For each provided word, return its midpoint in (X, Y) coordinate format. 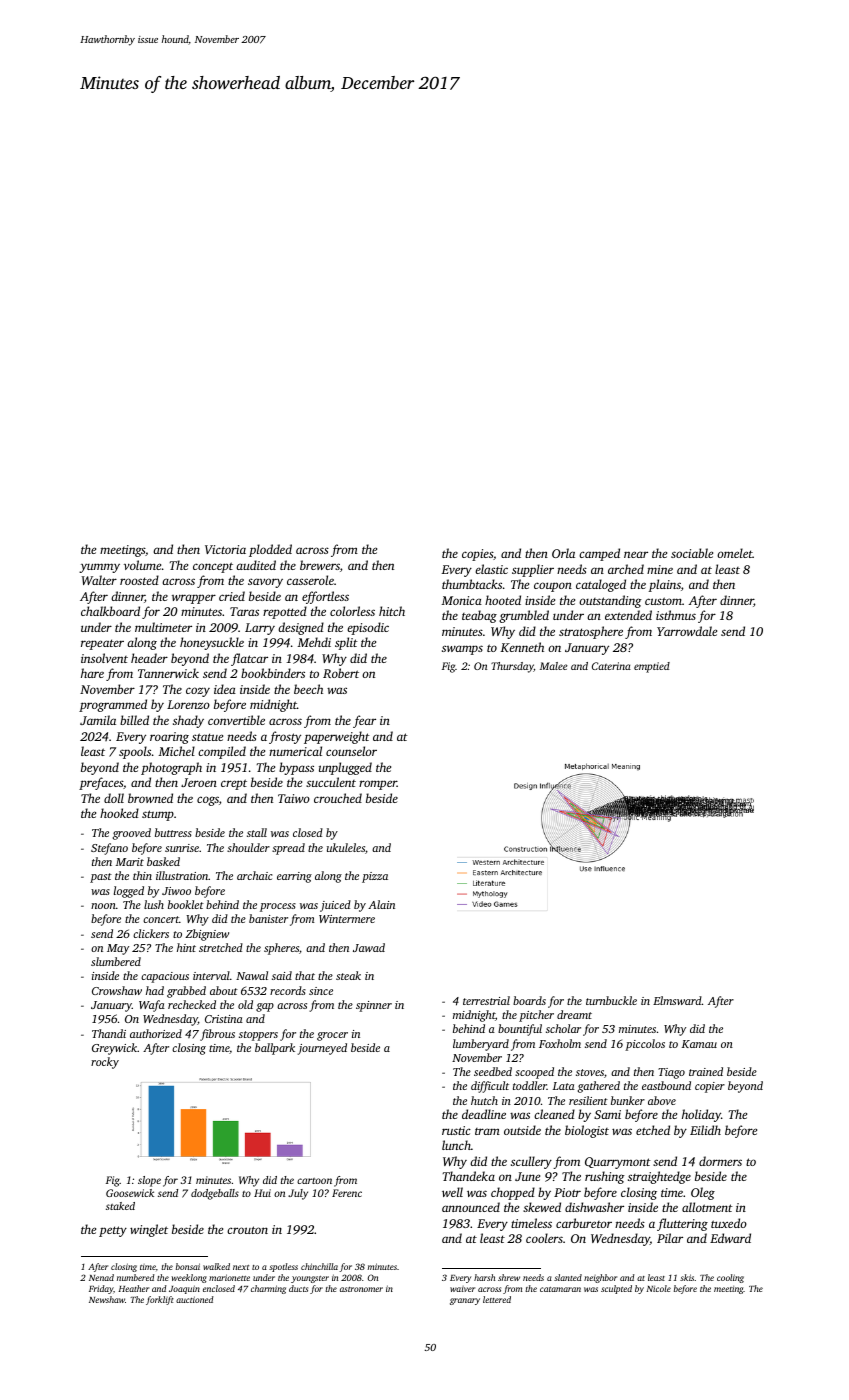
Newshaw (107, 1299)
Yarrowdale (687, 631)
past (101, 878)
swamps (462, 650)
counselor (351, 751)
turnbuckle (611, 1000)
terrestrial (486, 1000)
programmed (113, 705)
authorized (156, 1033)
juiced (335, 906)
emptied (652, 667)
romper (378, 785)
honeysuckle (212, 643)
